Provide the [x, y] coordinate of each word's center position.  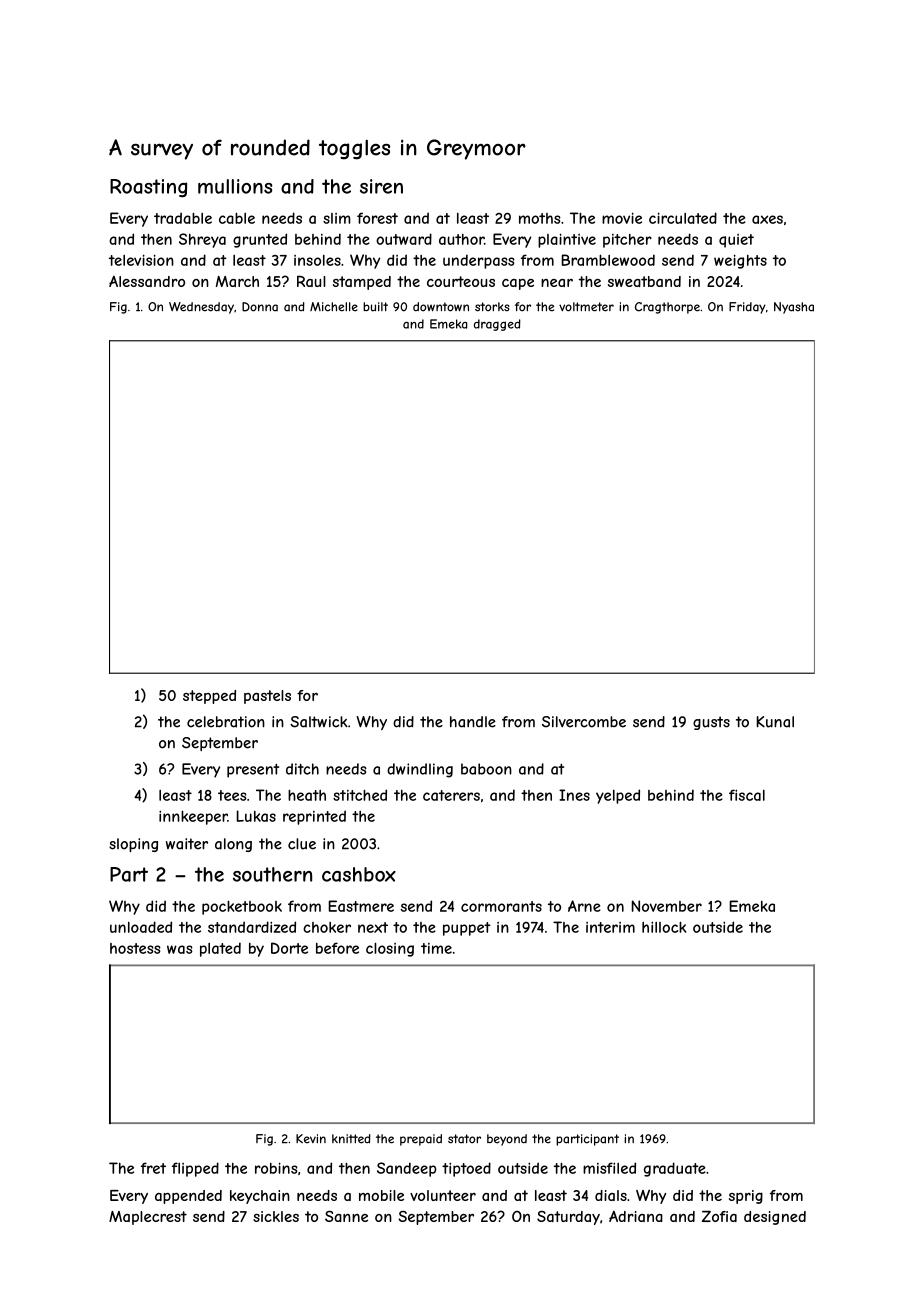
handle [473, 722]
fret [153, 1168]
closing [390, 949]
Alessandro [147, 281]
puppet [467, 929]
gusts [711, 723]
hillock [664, 927]
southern [272, 874]
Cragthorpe [667, 308]
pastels [267, 697]
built [375, 307]
